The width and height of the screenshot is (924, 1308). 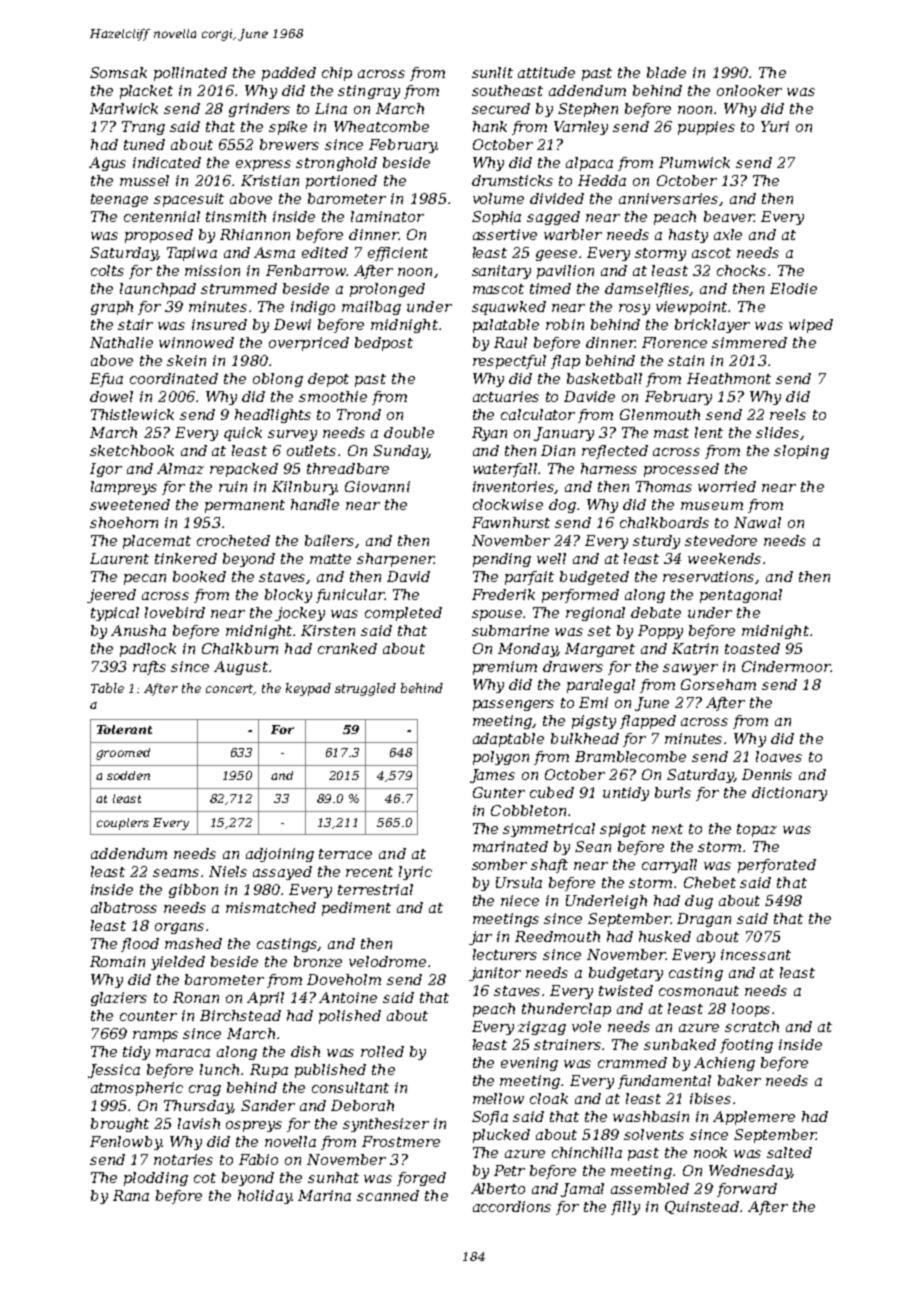 I want to click on Gunter, so click(x=499, y=792).
